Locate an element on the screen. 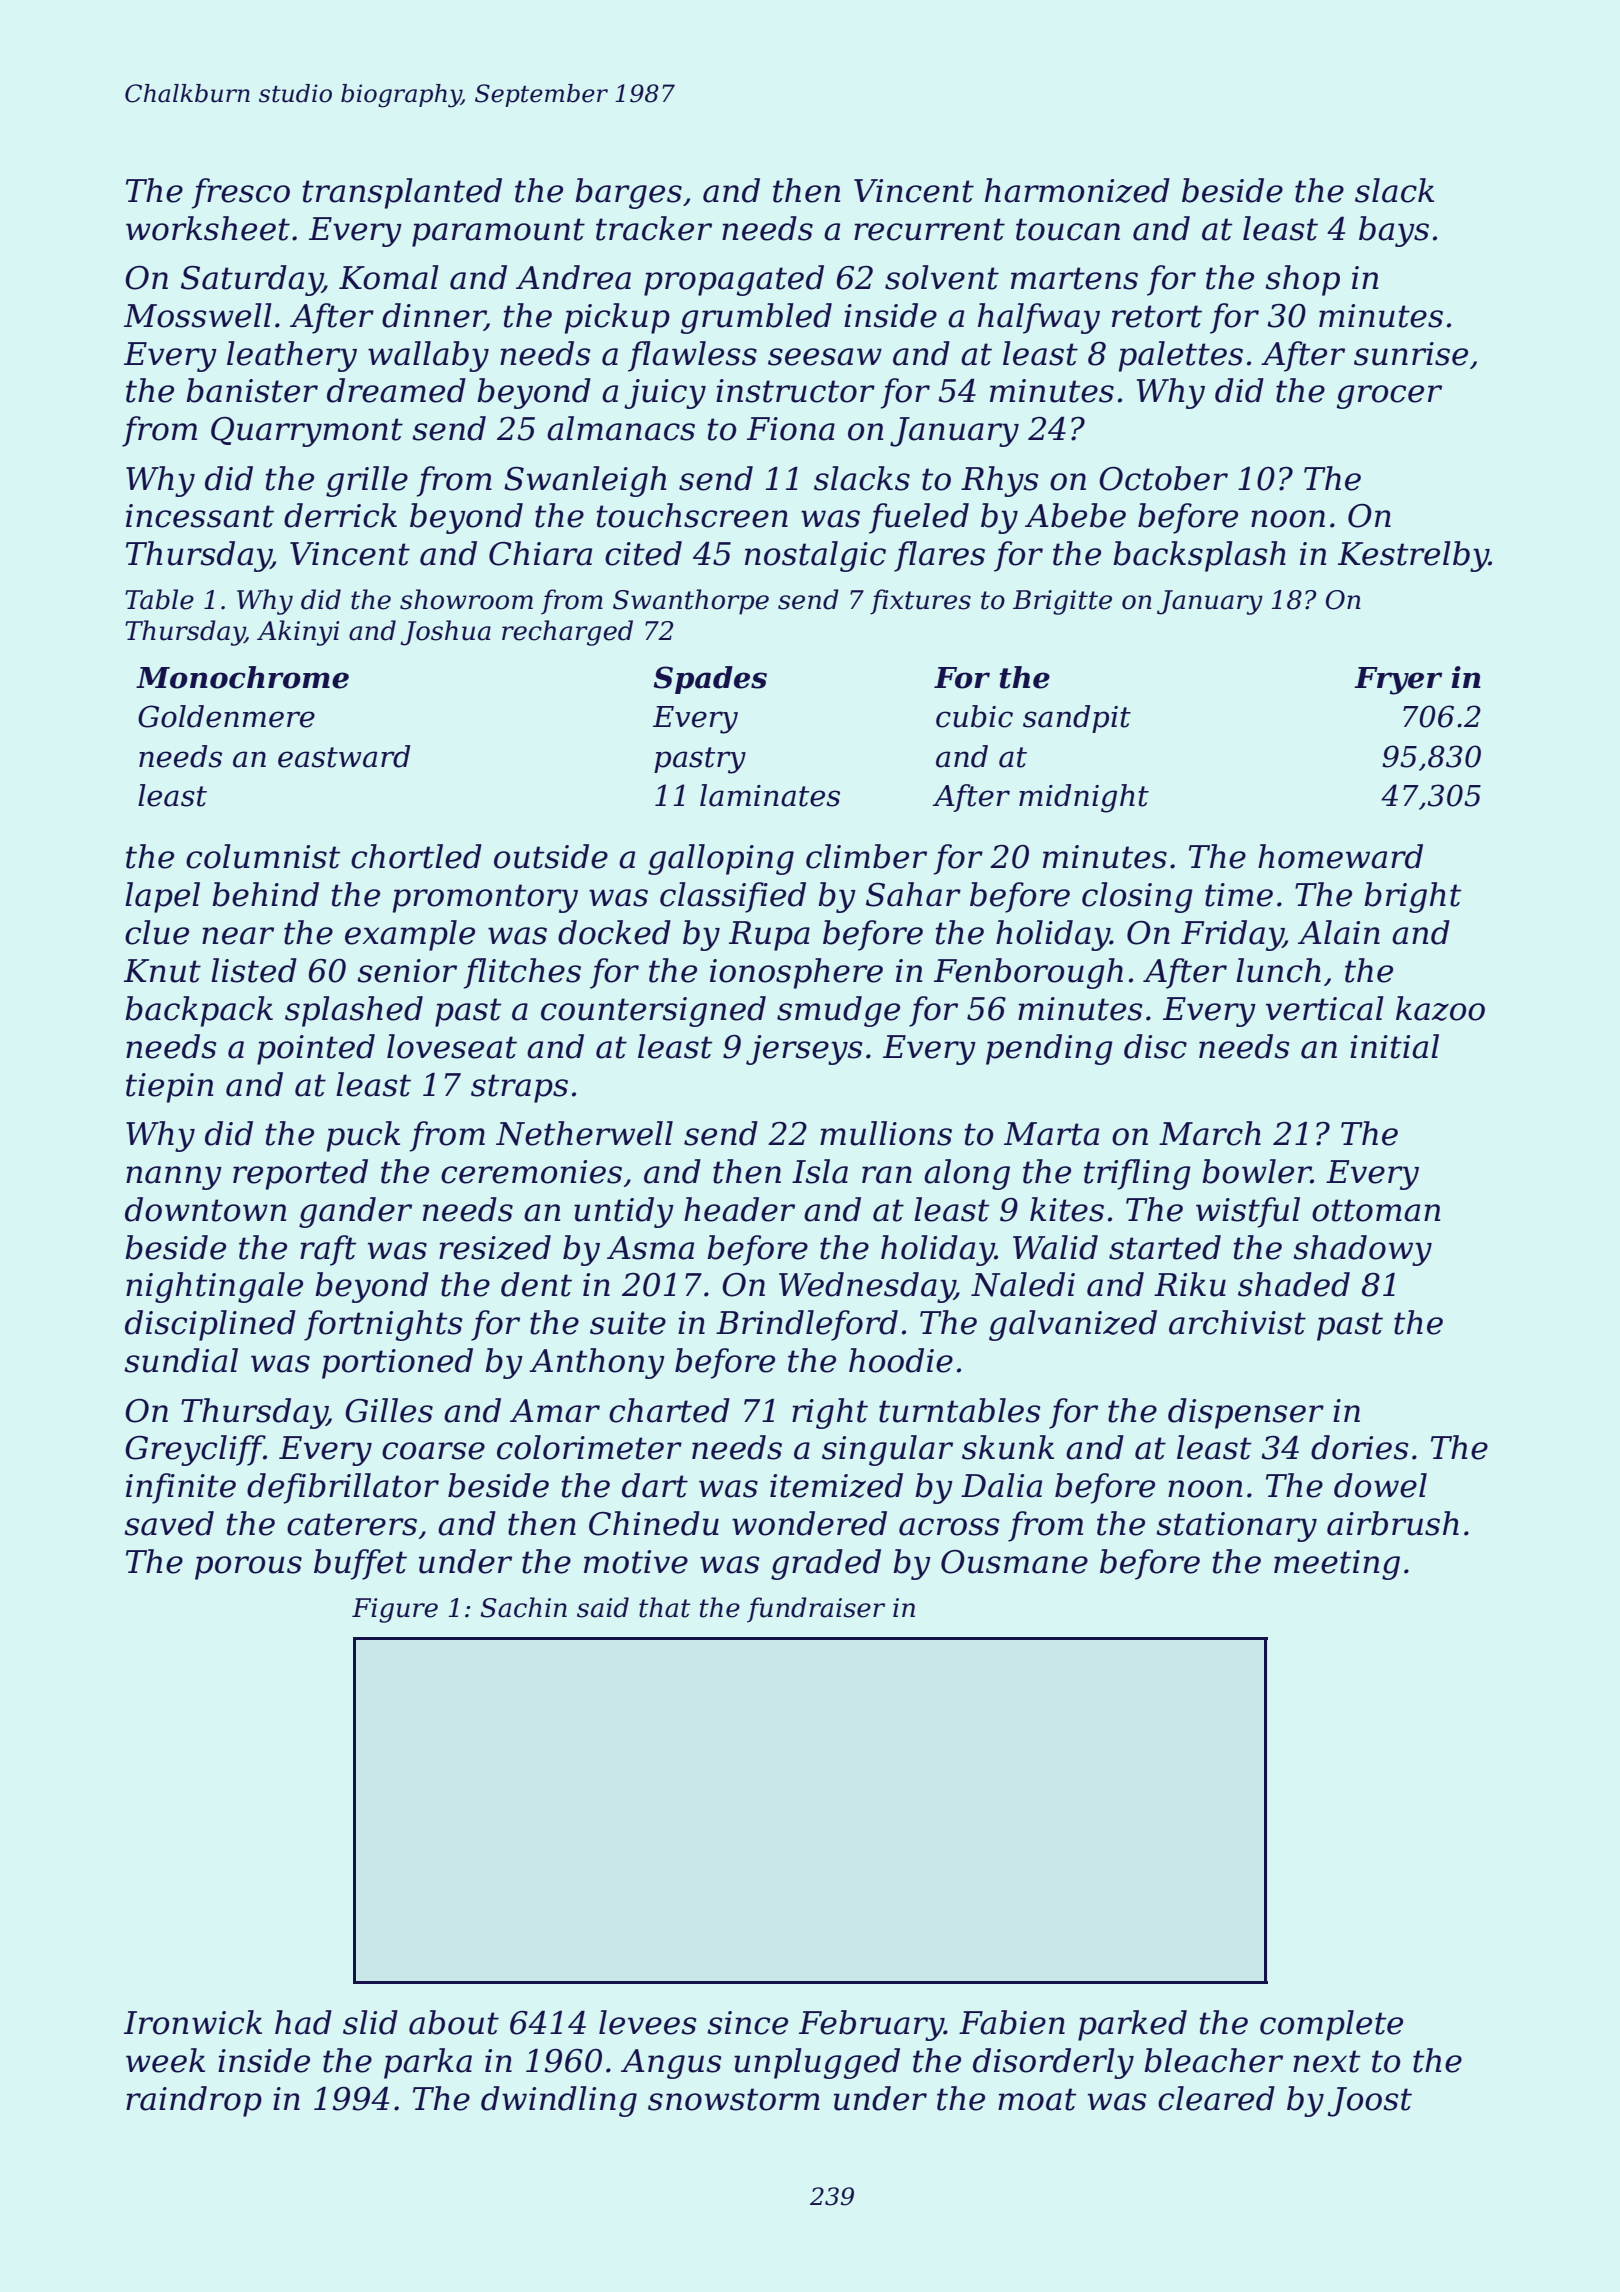 The image size is (1620, 2292). cubic is located at coordinates (974, 716).
